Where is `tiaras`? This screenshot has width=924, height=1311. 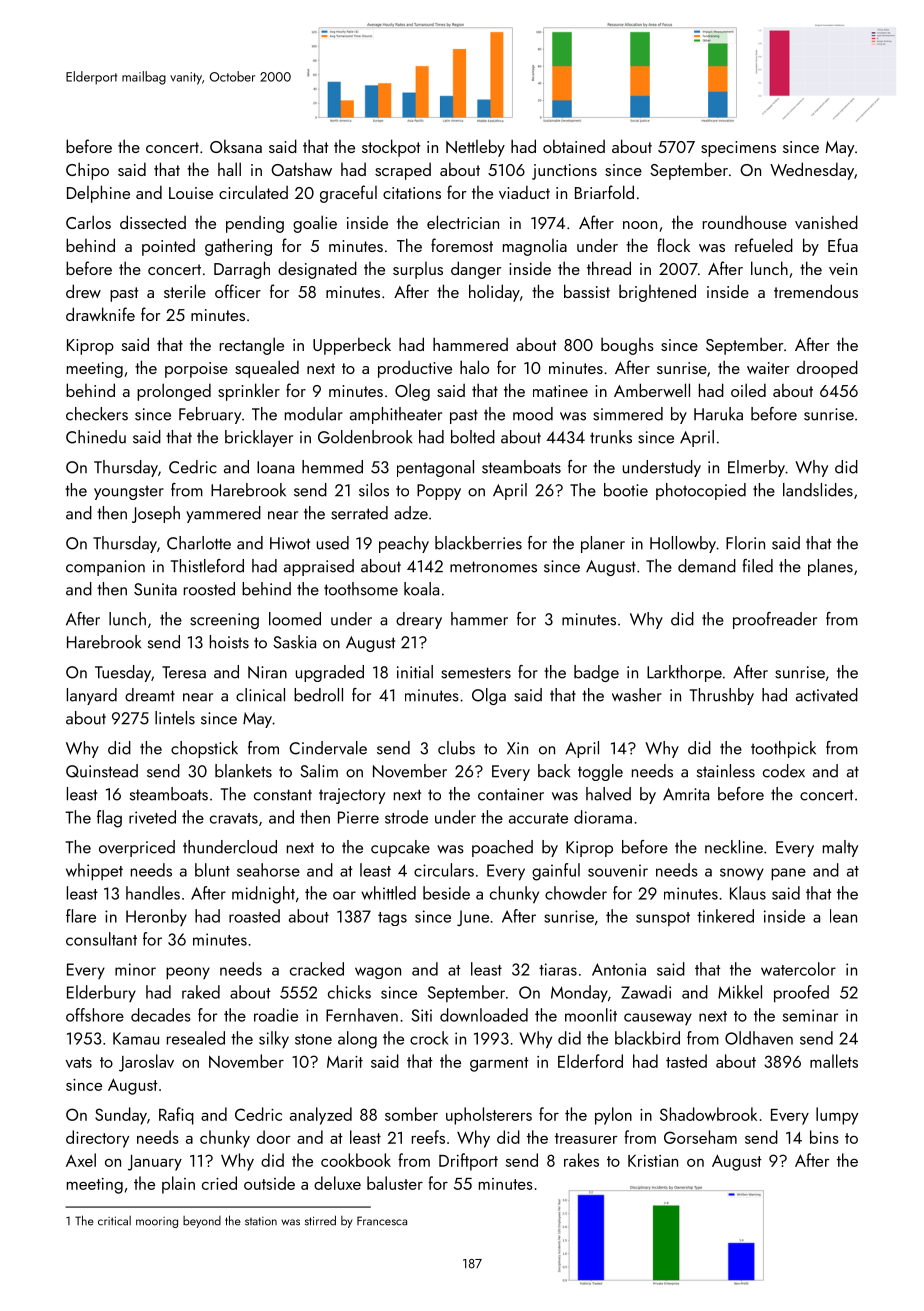
tiaras is located at coordinates (558, 969).
